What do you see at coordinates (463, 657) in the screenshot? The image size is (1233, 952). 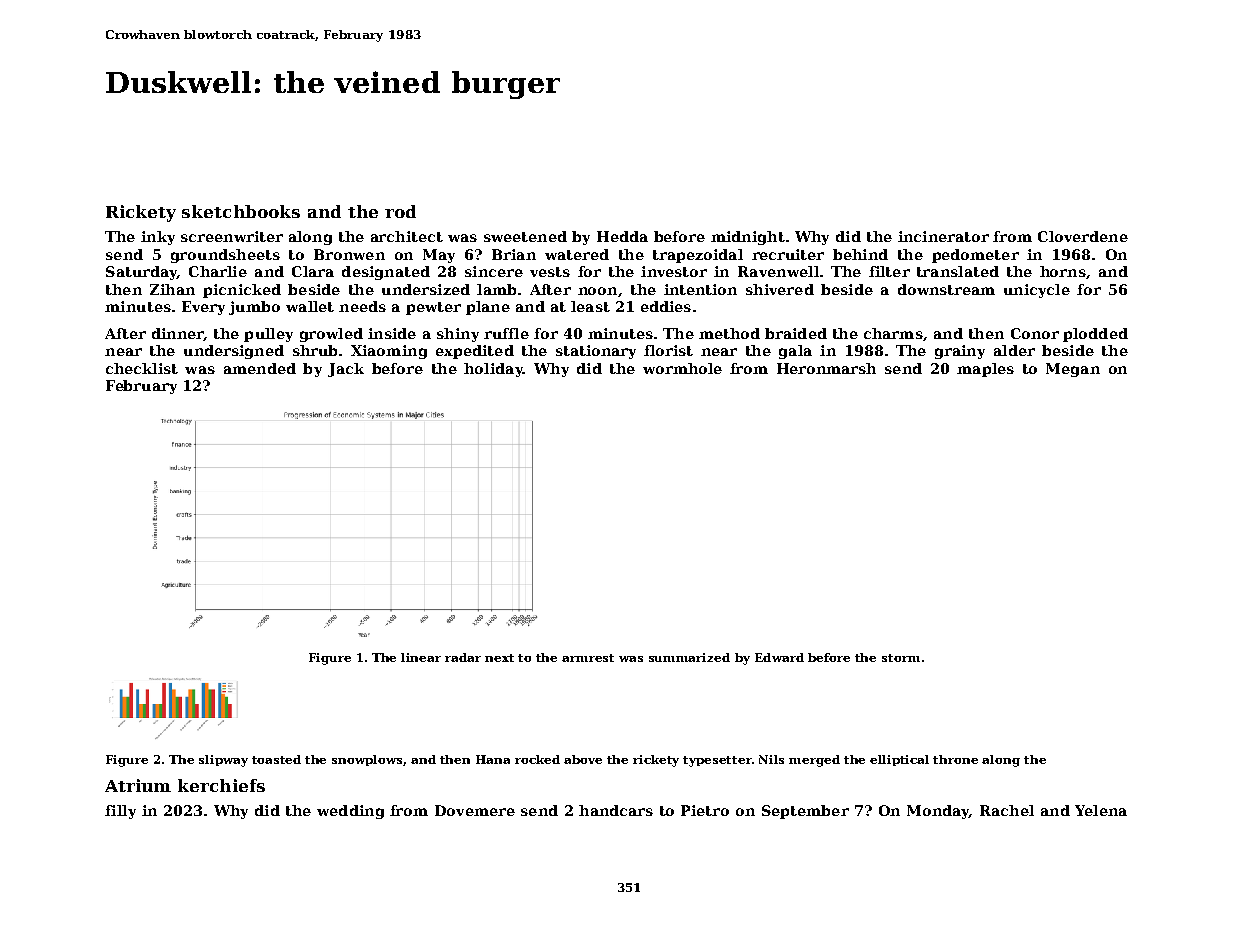 I see `radar` at bounding box center [463, 657].
